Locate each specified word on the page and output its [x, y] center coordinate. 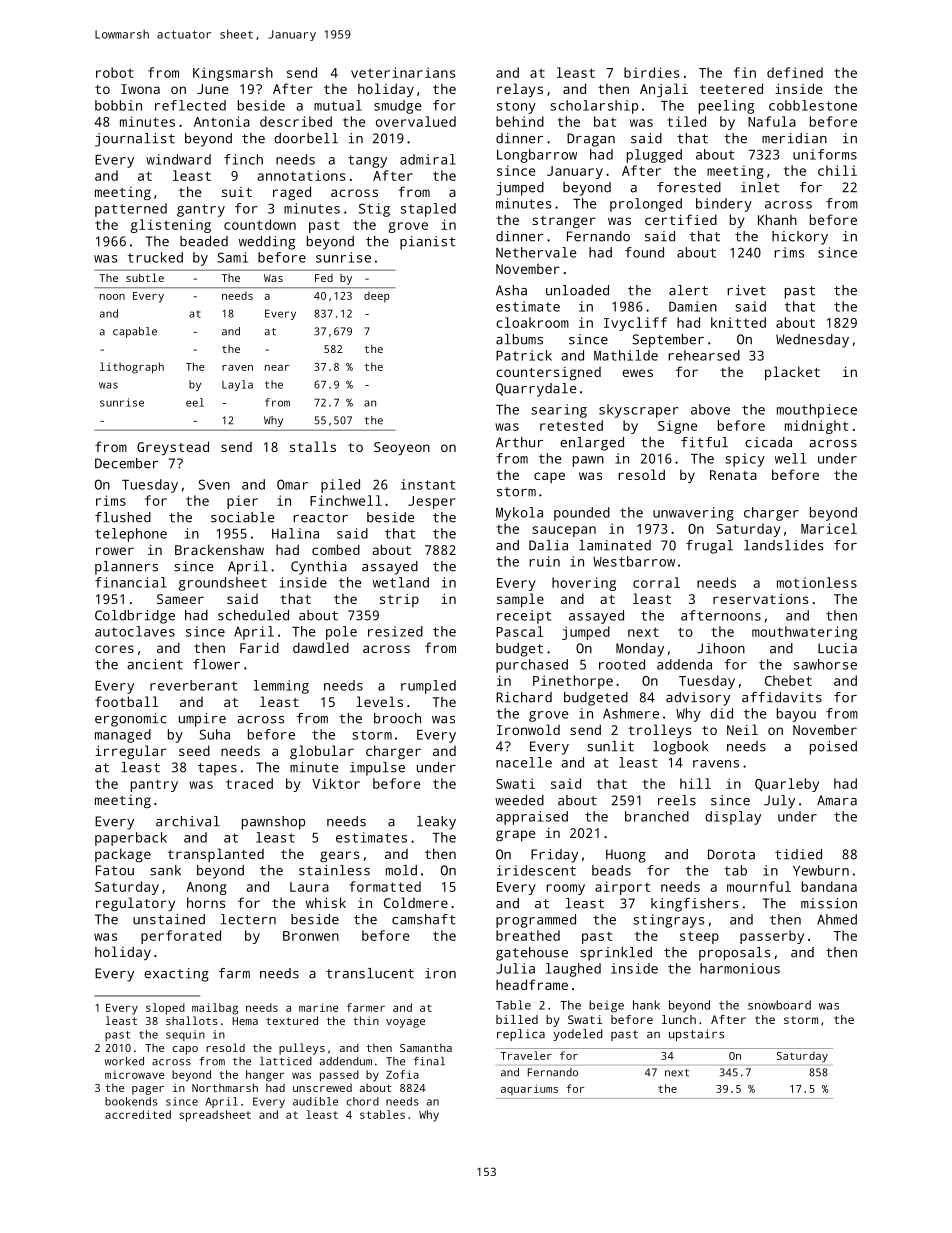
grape [515, 836]
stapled [428, 210]
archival [188, 821]
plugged [654, 156]
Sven [214, 484]
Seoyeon [402, 448]
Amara [837, 800]
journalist [135, 140]
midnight [816, 427]
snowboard [779, 1005]
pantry [154, 785]
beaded [204, 241]
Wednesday [812, 341]
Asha [511, 290]
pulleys [302, 1049]
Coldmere [416, 902]
